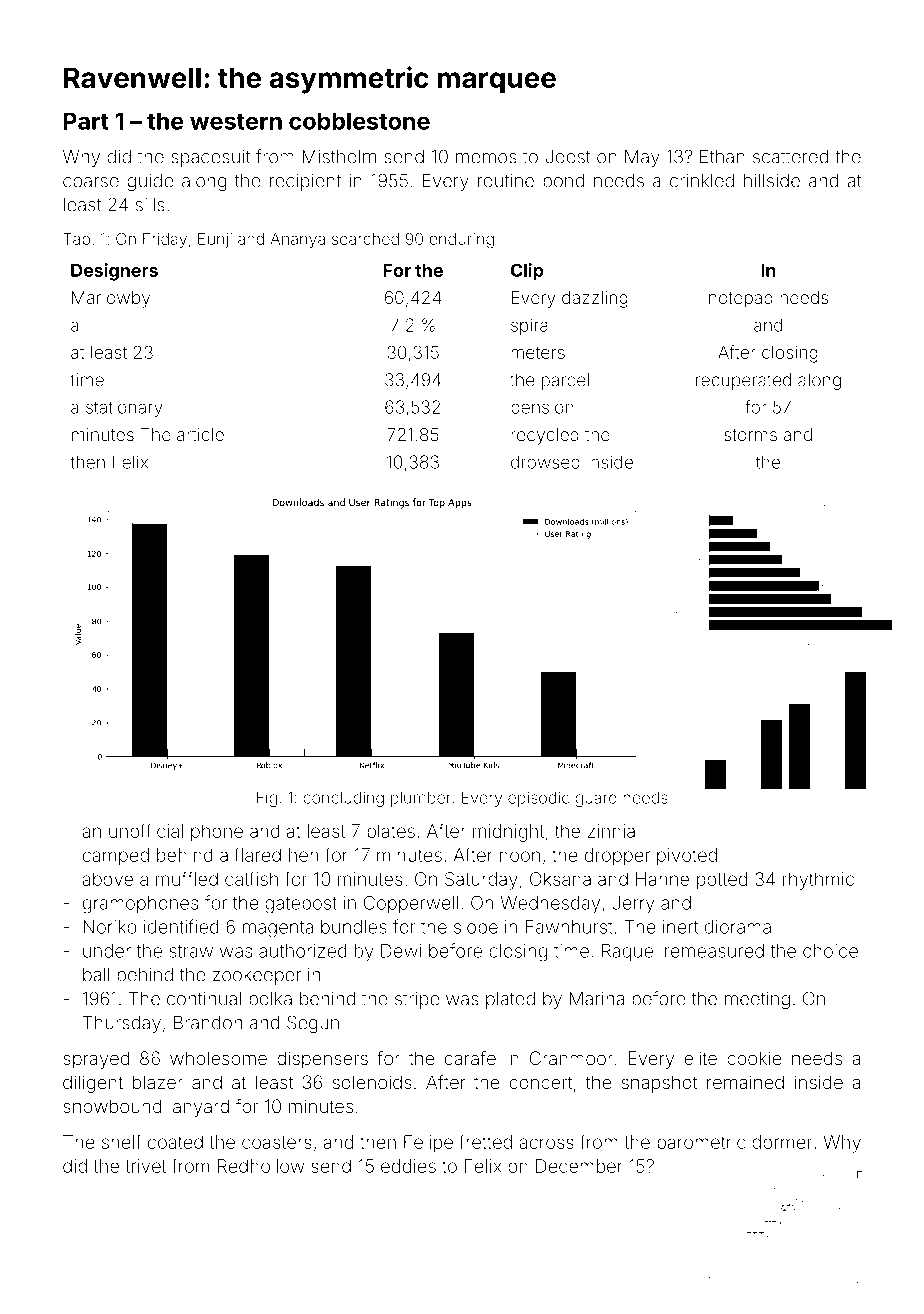  Describe the element at coordinates (750, 435) in the screenshot. I see `storms` at that location.
